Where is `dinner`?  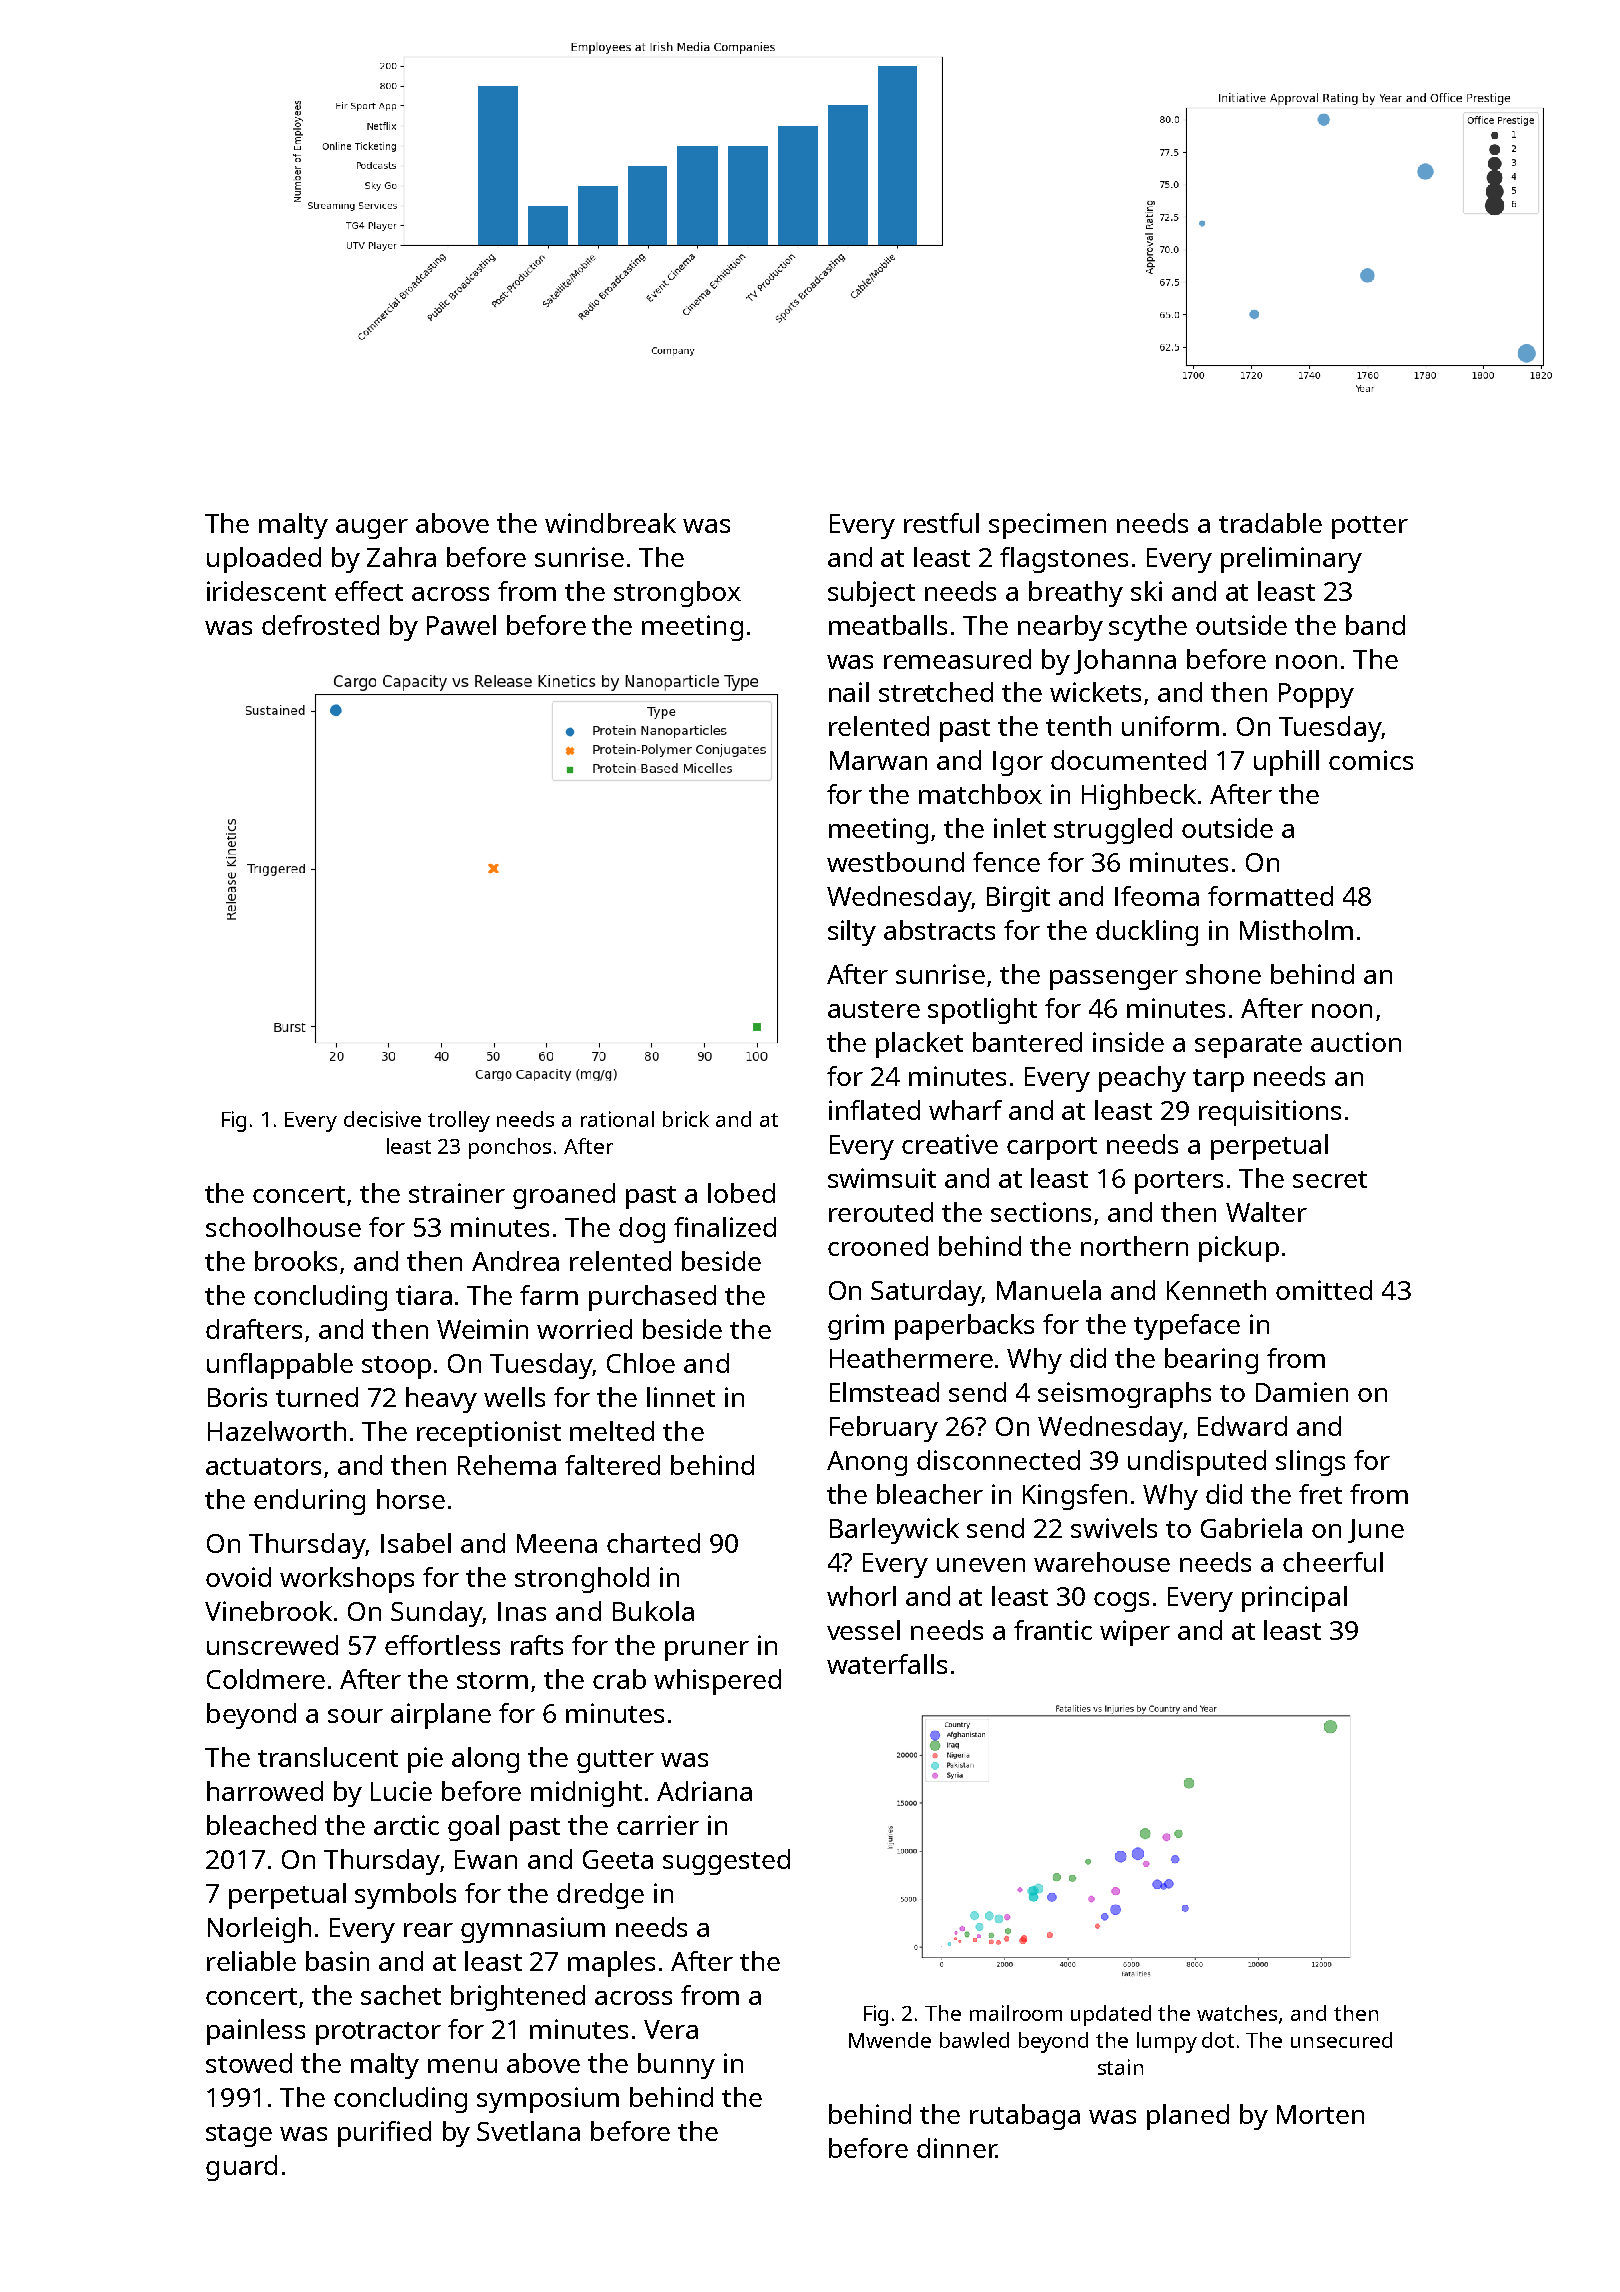 dinner is located at coordinates (956, 2148).
